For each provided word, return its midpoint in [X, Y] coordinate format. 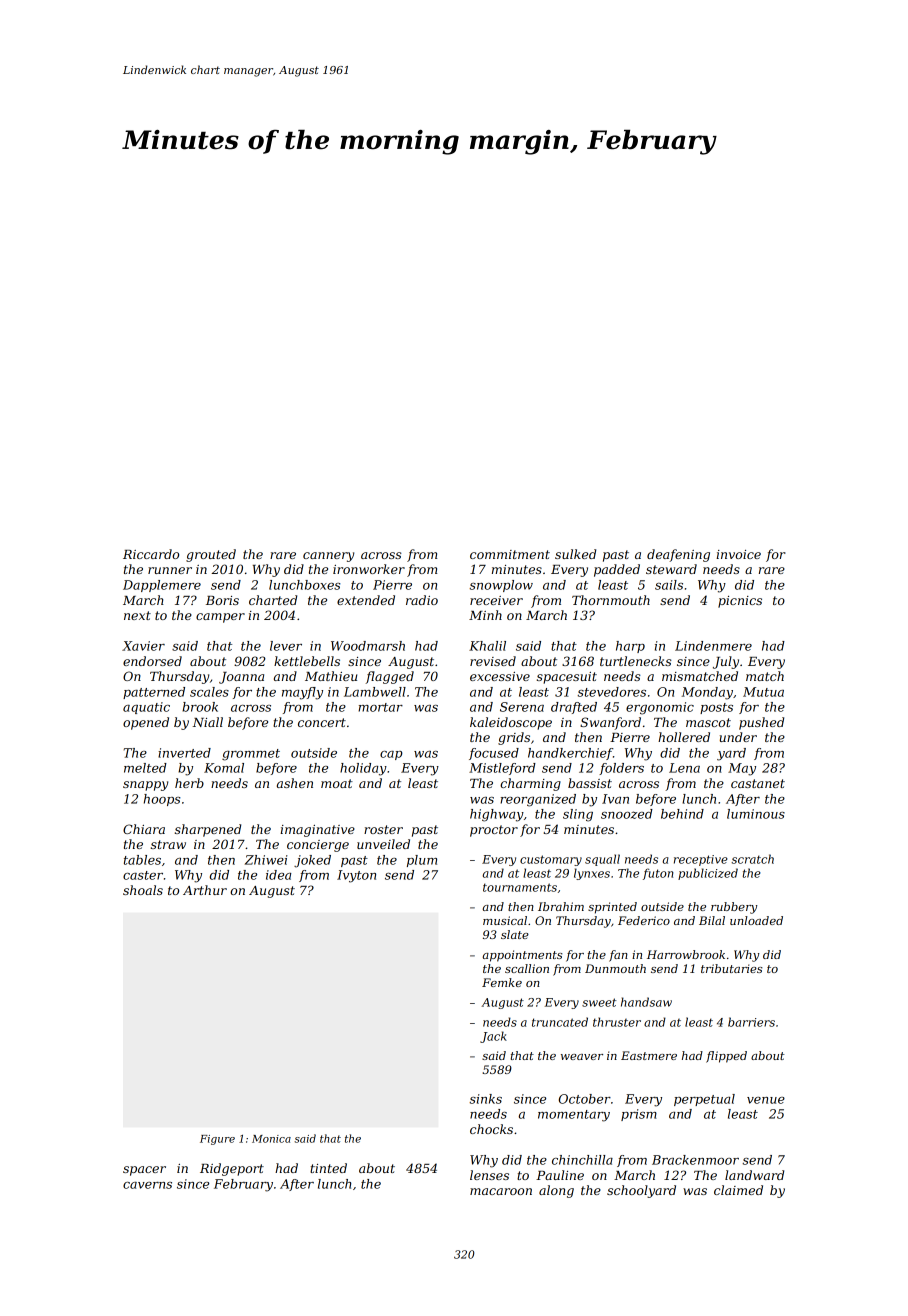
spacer [144, 1171]
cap [391, 755]
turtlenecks [636, 661]
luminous [756, 814]
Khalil [487, 646]
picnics [740, 602]
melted [145, 768]
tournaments [520, 887]
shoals [143, 890]
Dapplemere [162, 586]
